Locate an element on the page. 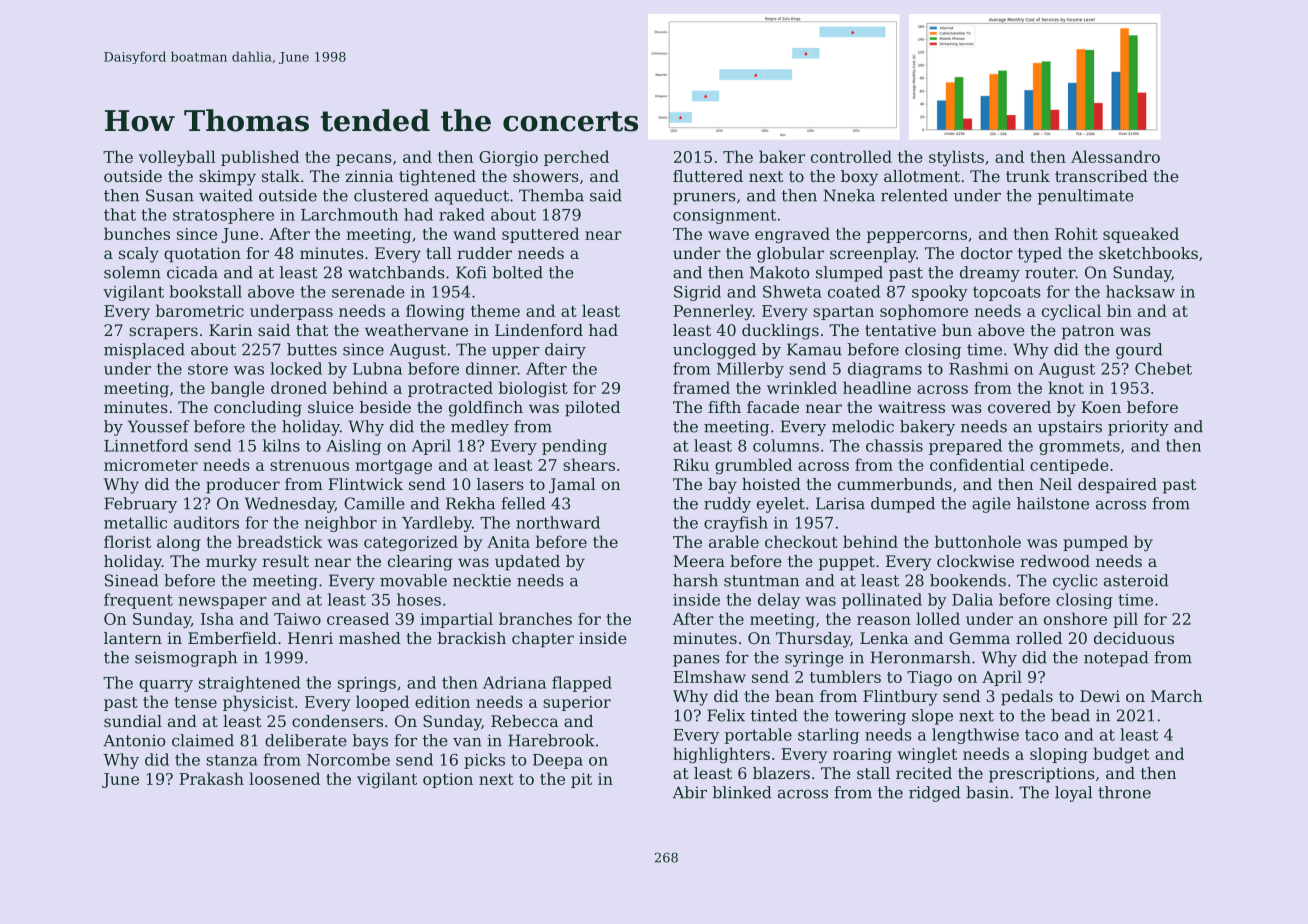 Image resolution: width=1308 pixels, height=924 pixels. seismograph is located at coordinates (186, 659).
